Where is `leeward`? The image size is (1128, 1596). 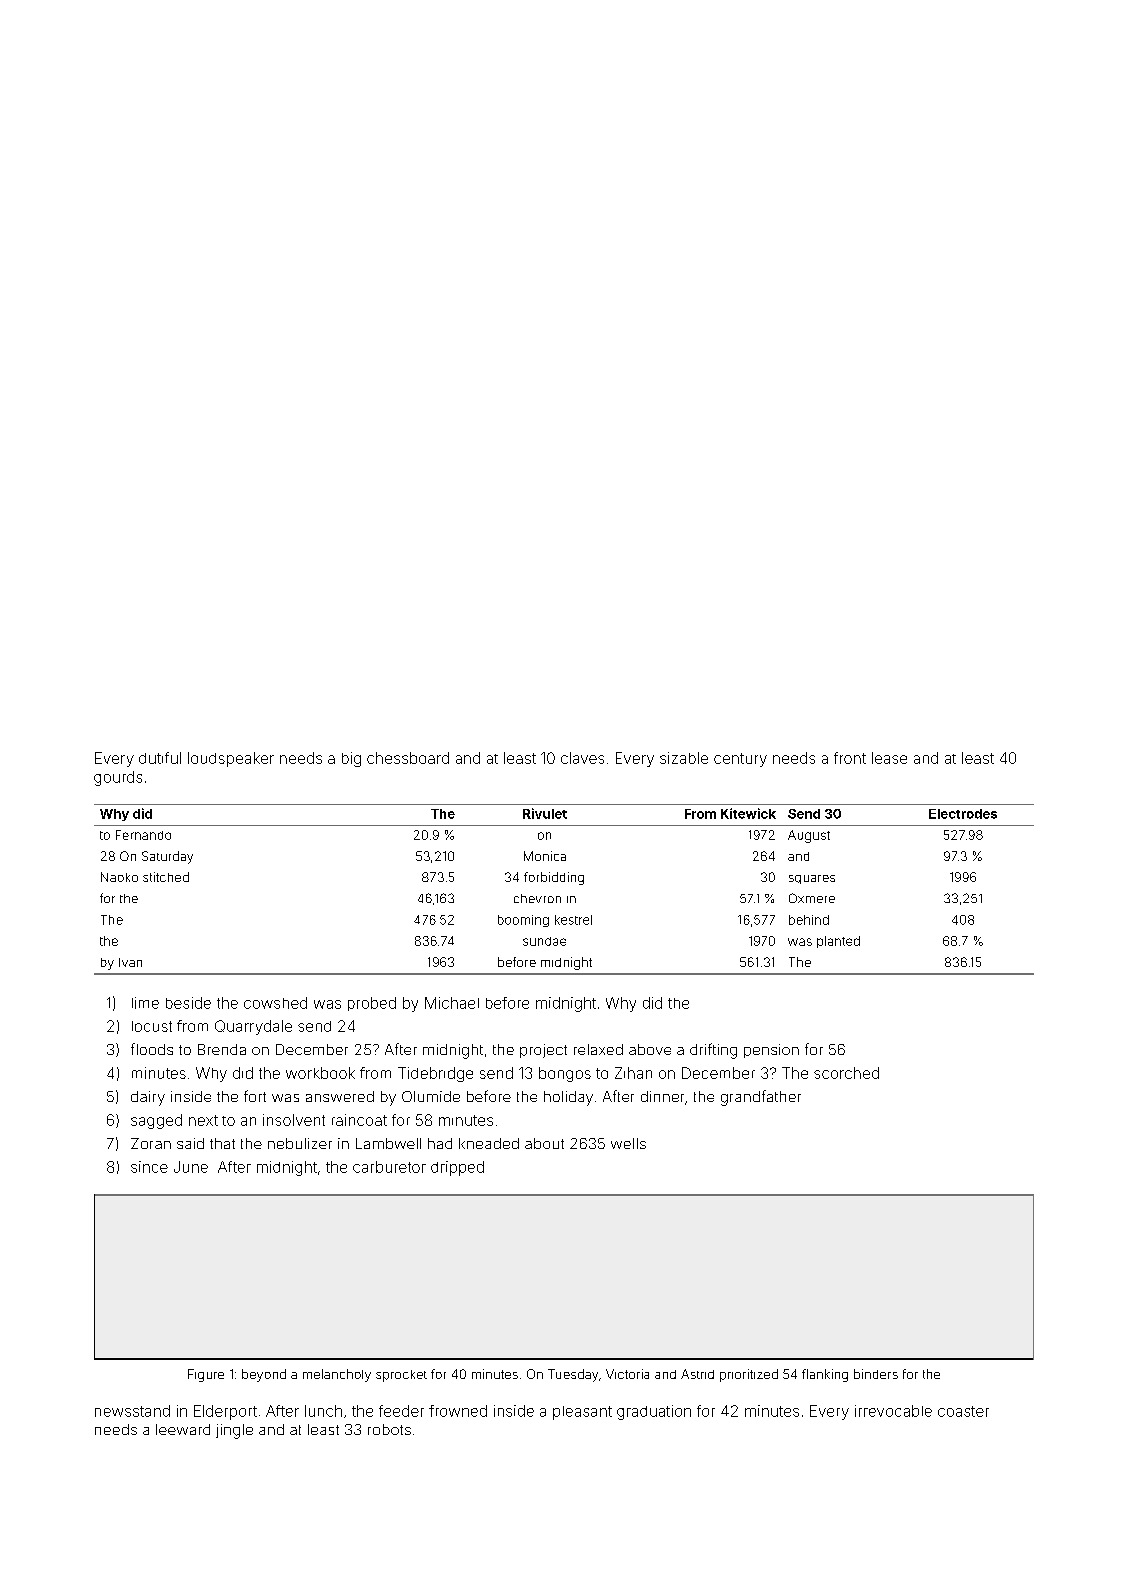 leeward is located at coordinates (183, 1429).
